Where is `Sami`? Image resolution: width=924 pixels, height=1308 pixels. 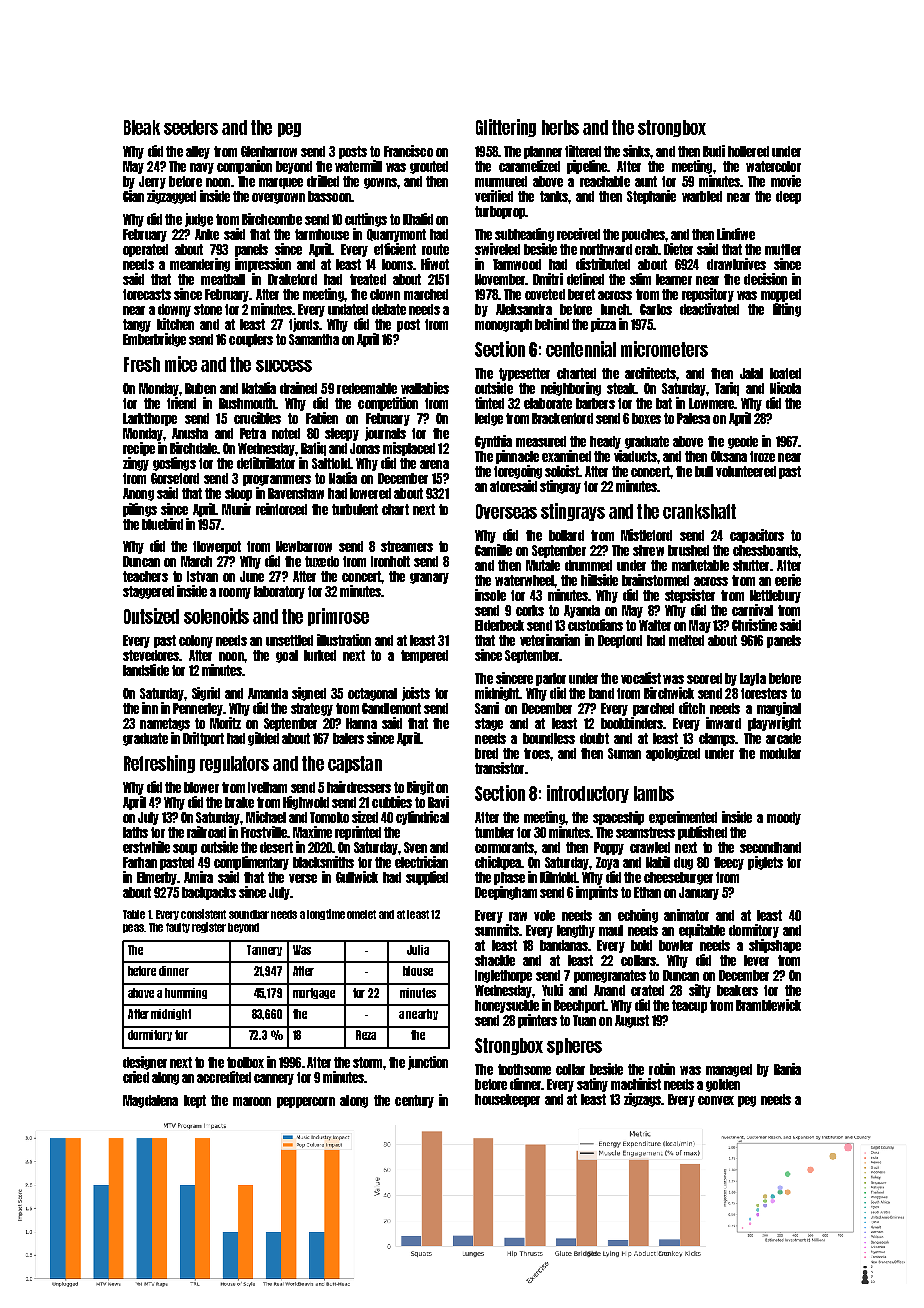
Sami is located at coordinates (487, 708).
